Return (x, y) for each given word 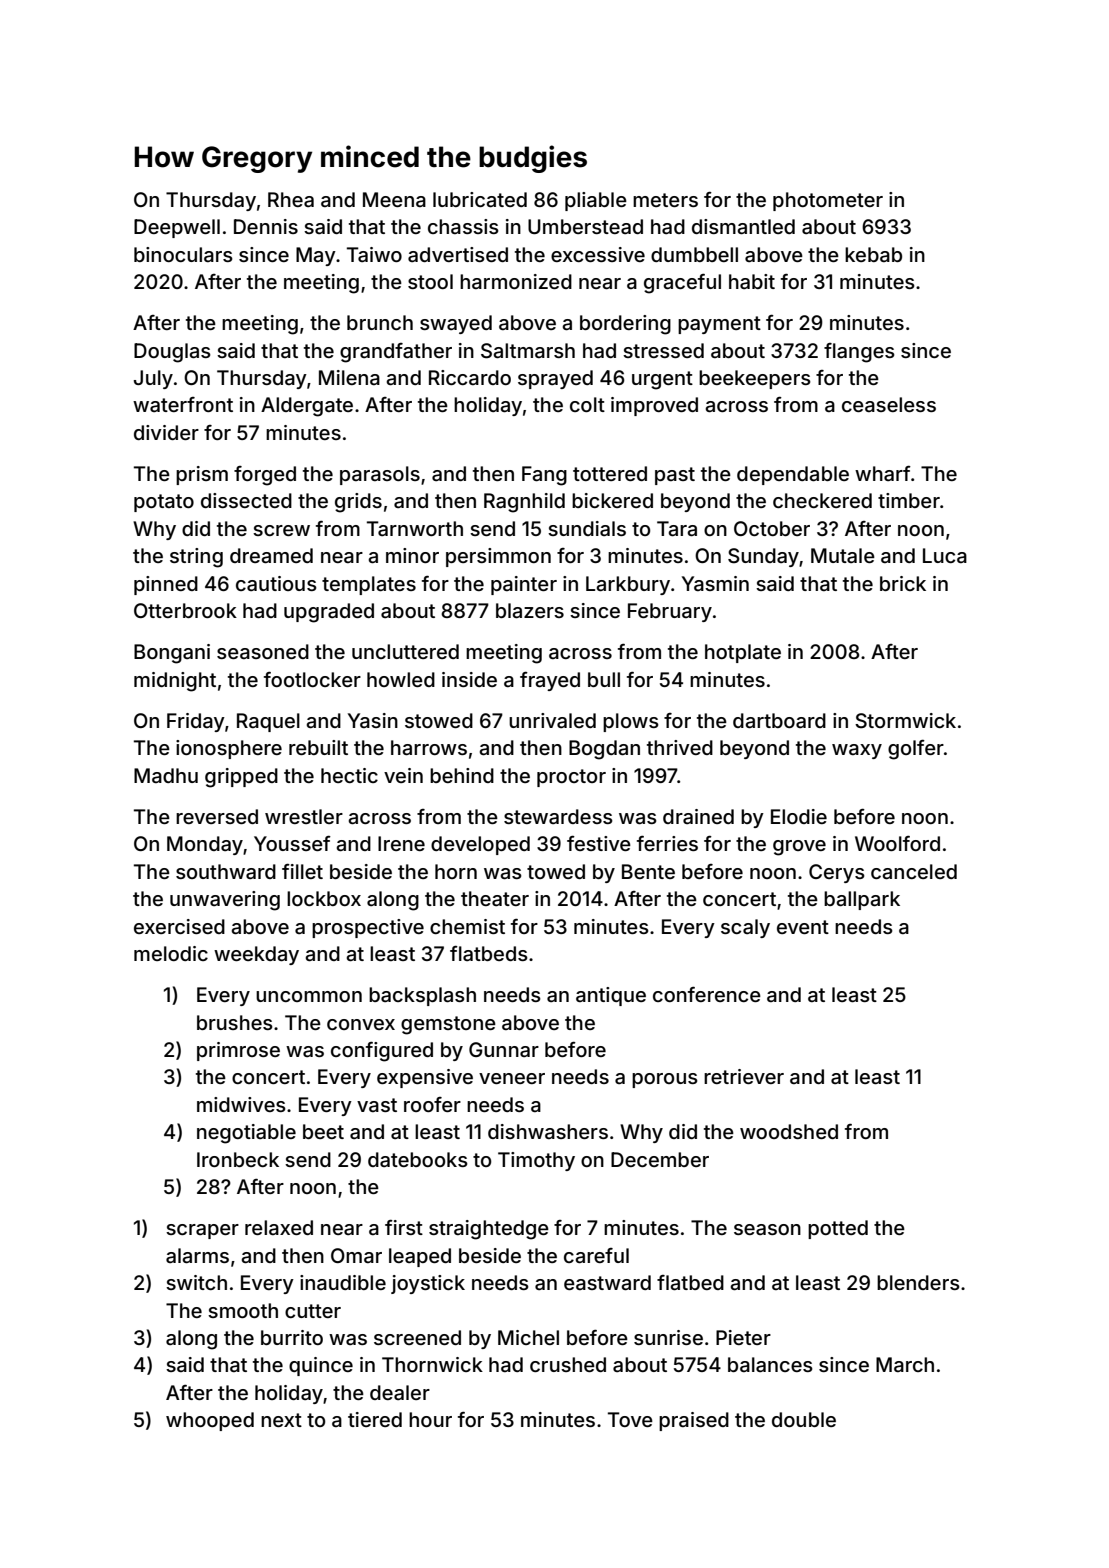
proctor (571, 778)
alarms (197, 1255)
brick (903, 583)
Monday (205, 845)
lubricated (480, 199)
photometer (828, 201)
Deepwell (177, 228)
